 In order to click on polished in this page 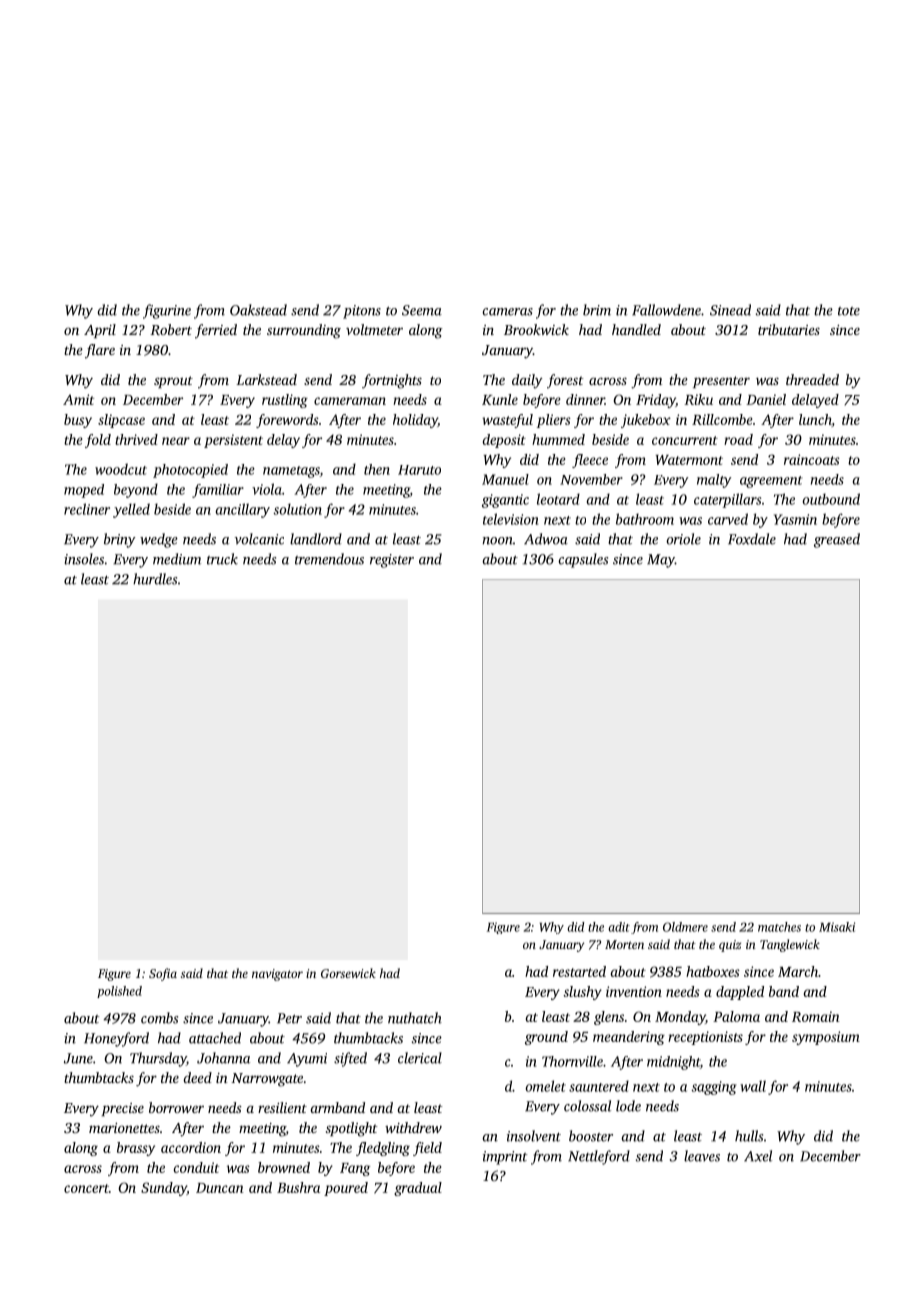, I will do `click(119, 992)`.
